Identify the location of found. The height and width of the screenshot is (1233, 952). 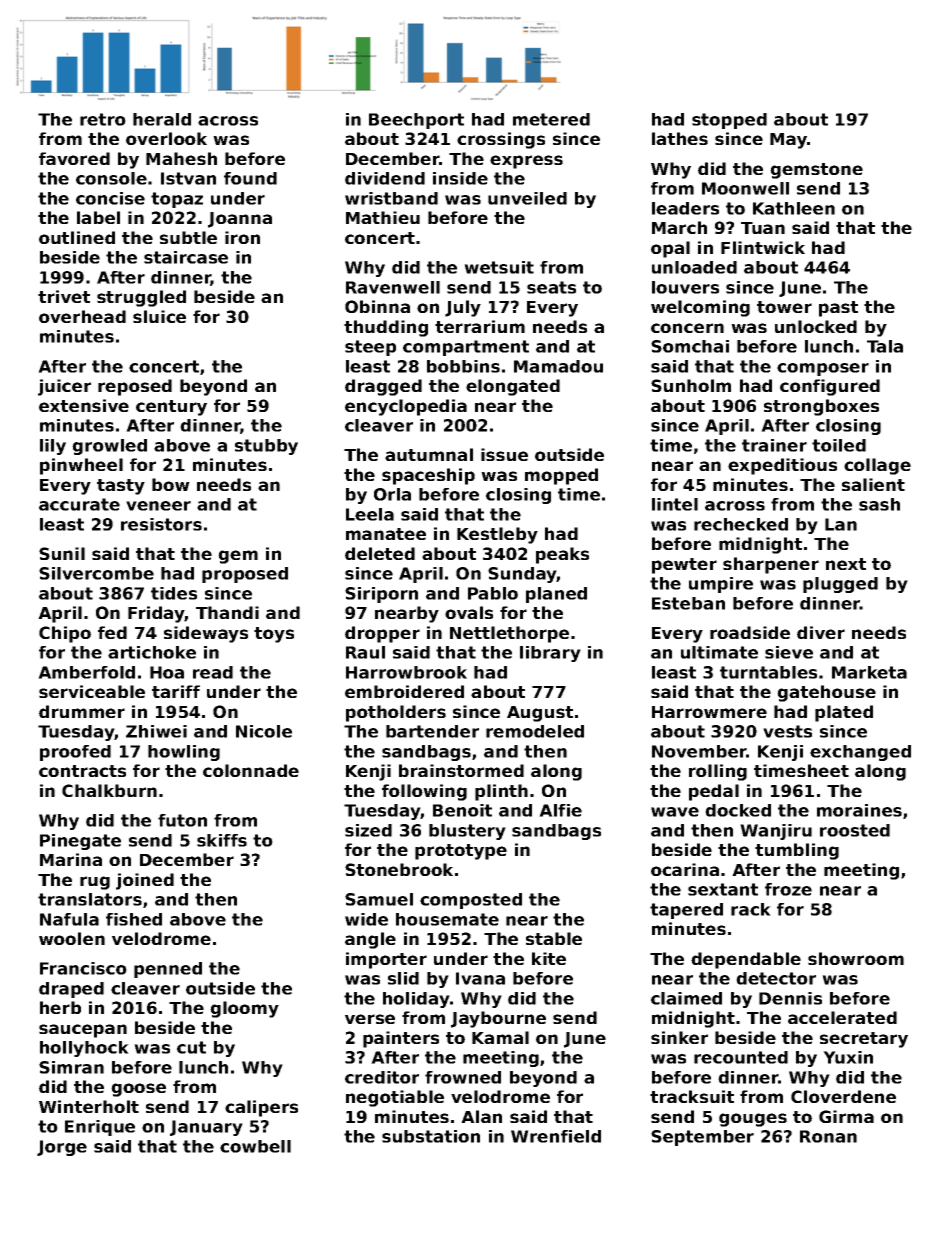
(250, 178).
